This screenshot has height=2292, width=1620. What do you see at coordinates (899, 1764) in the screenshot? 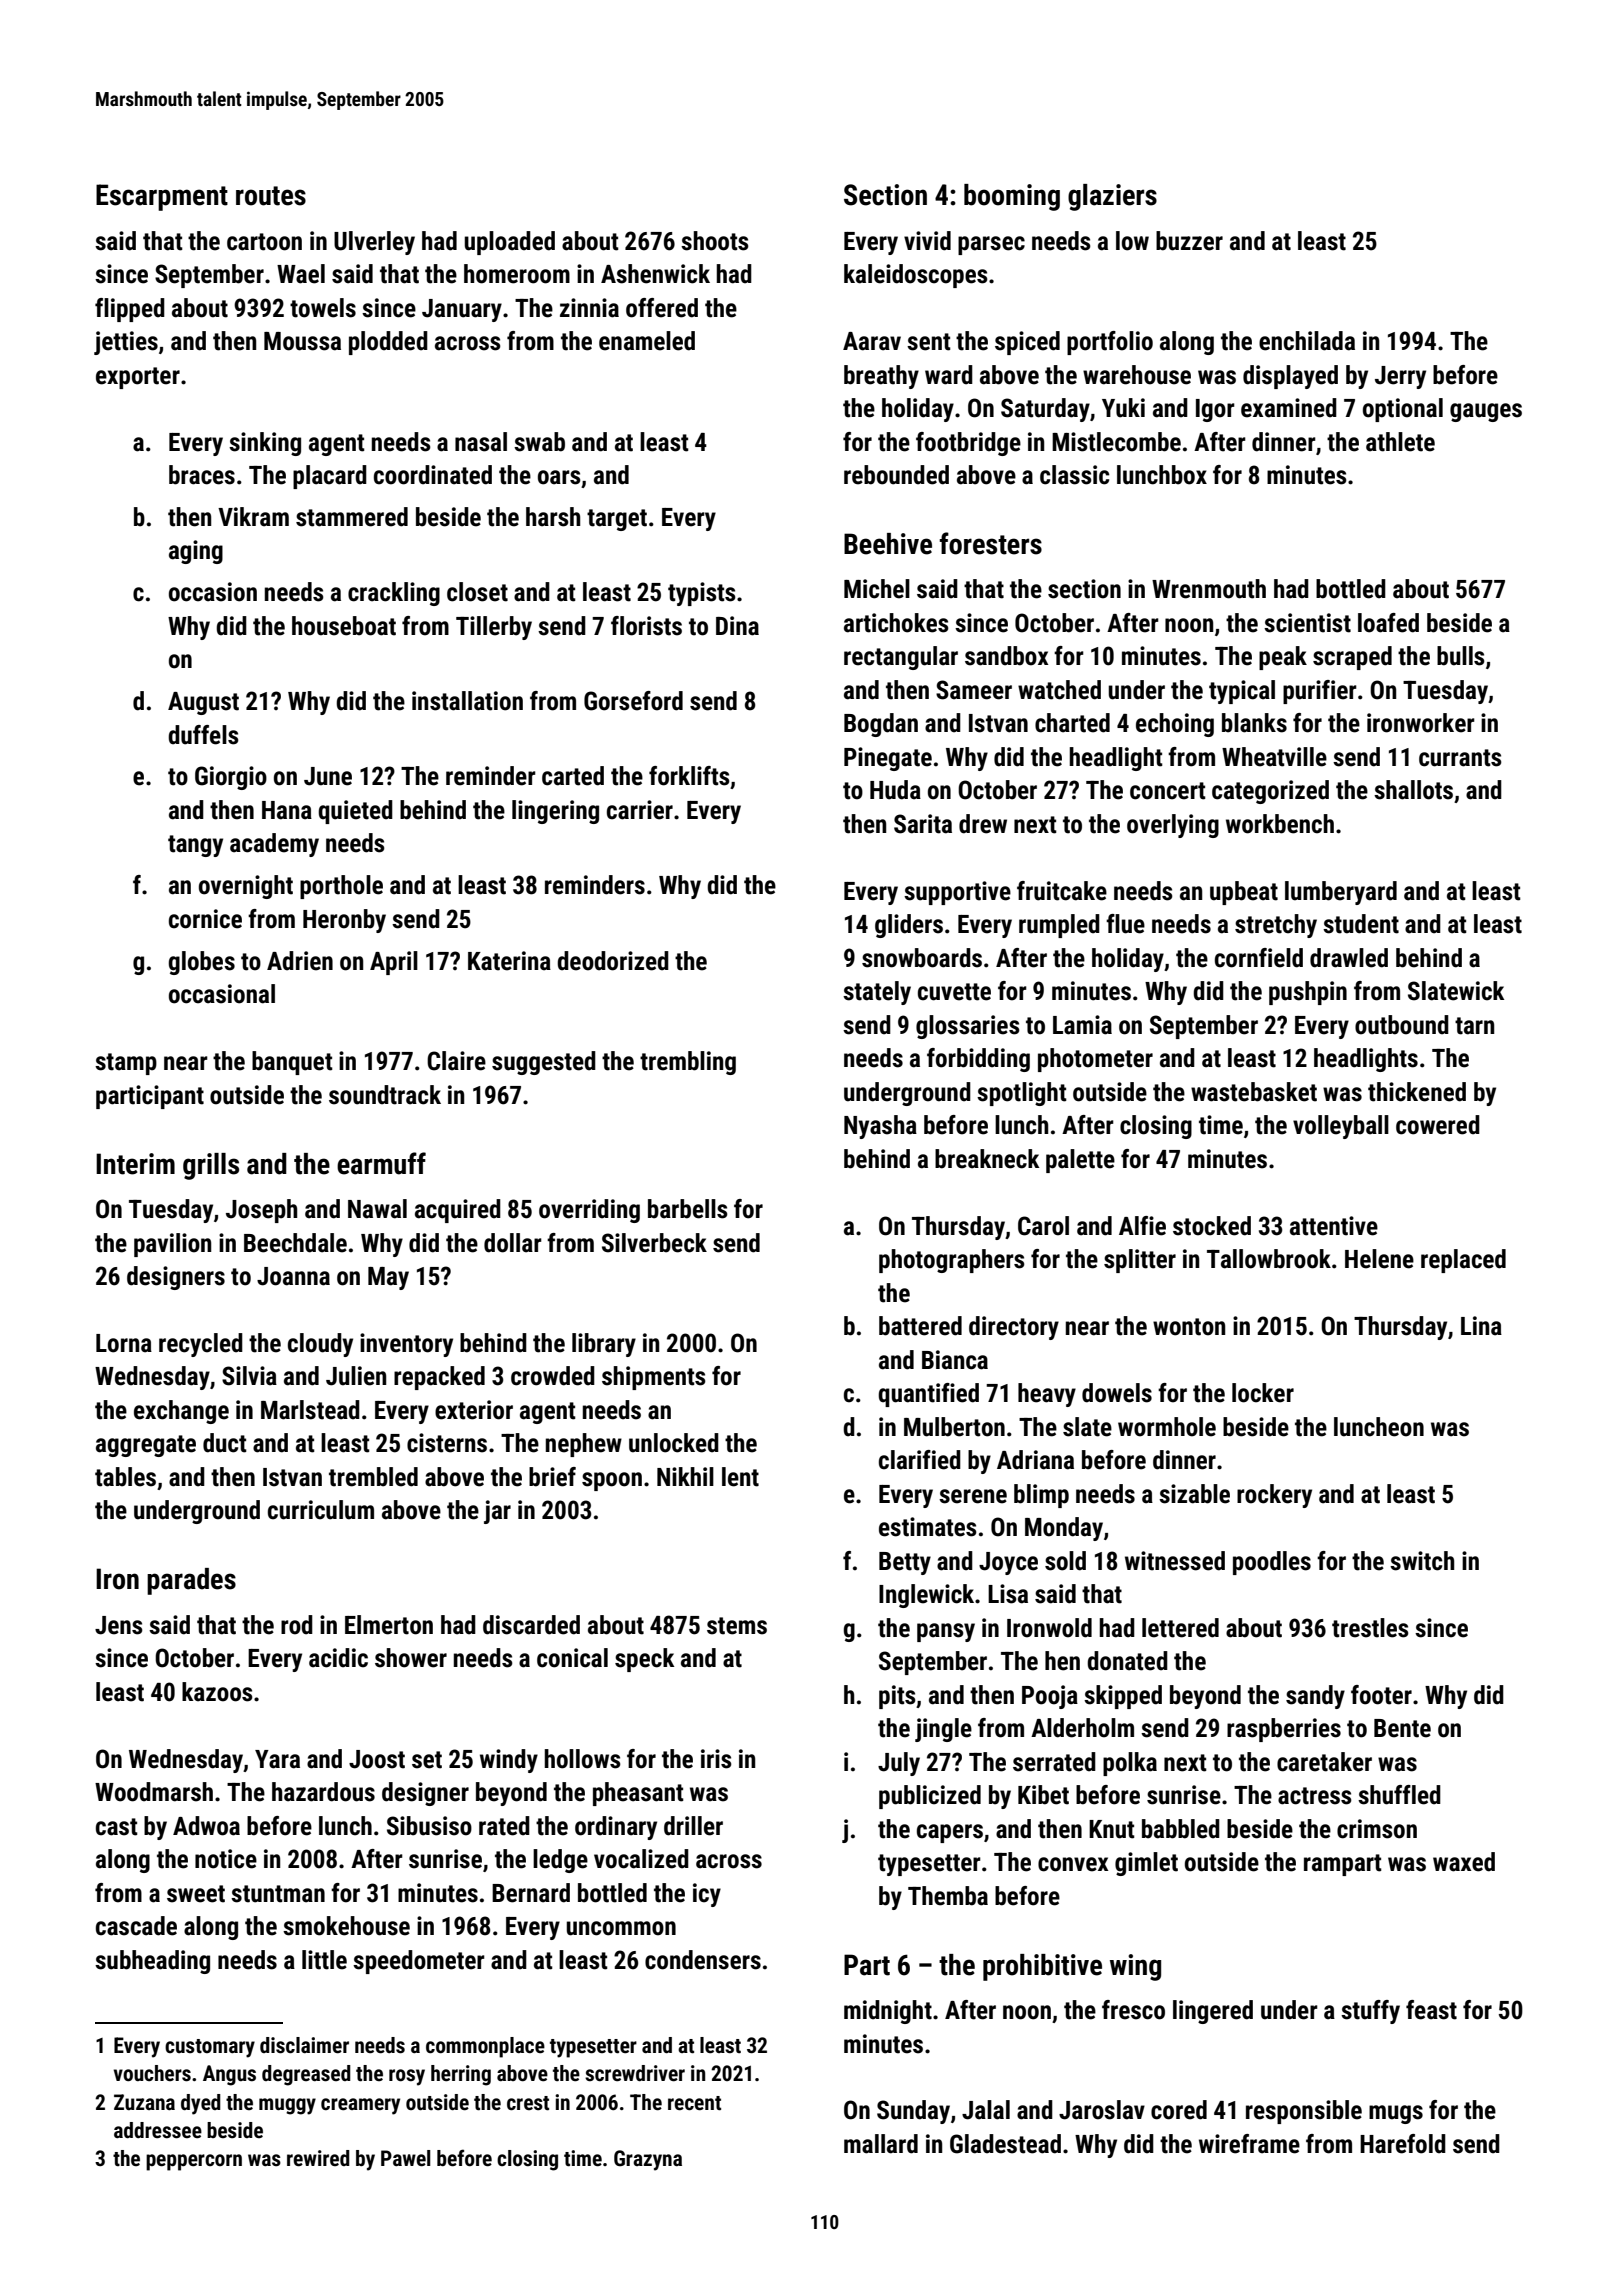
I see `July` at bounding box center [899, 1764].
